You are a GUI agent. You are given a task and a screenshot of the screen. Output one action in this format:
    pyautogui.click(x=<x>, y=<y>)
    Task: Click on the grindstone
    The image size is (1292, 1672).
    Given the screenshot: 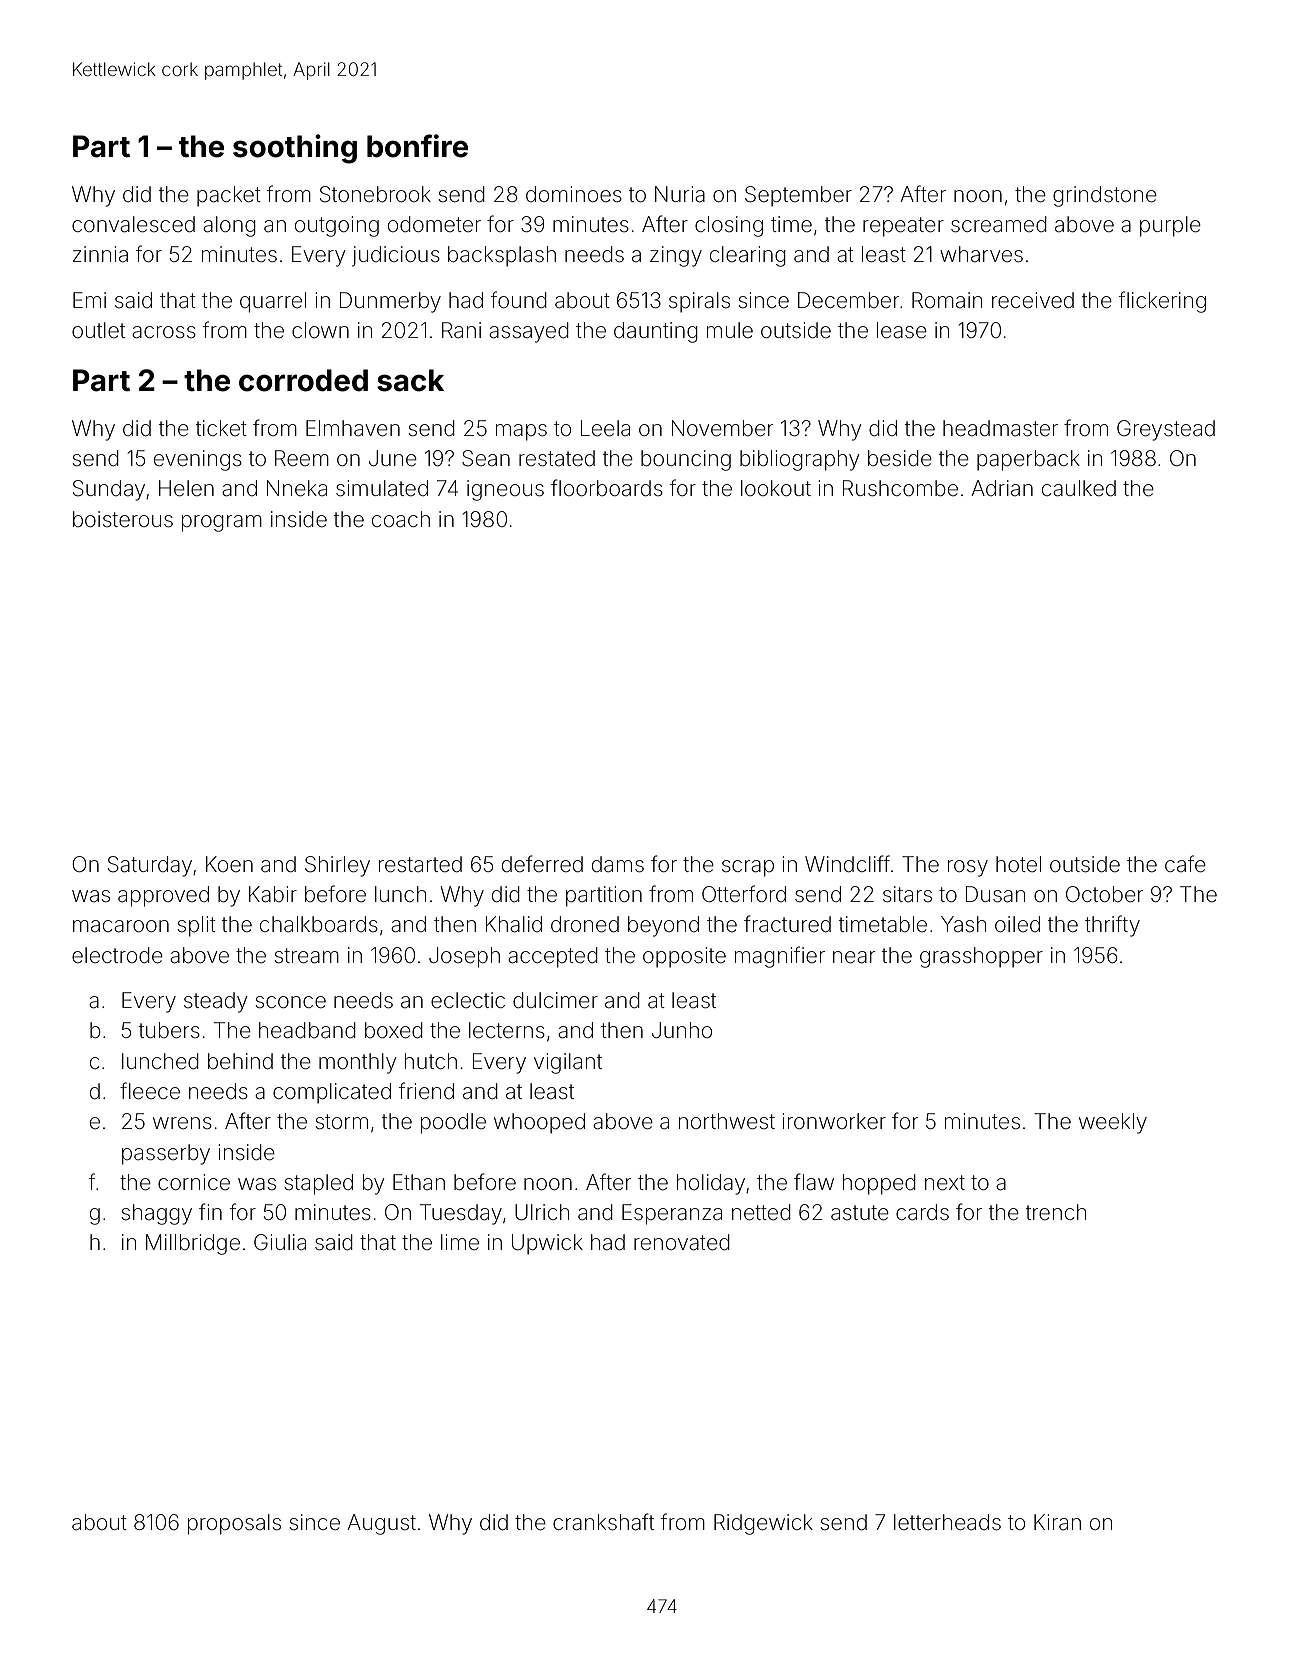 What is the action you would take?
    pyautogui.click(x=1105, y=196)
